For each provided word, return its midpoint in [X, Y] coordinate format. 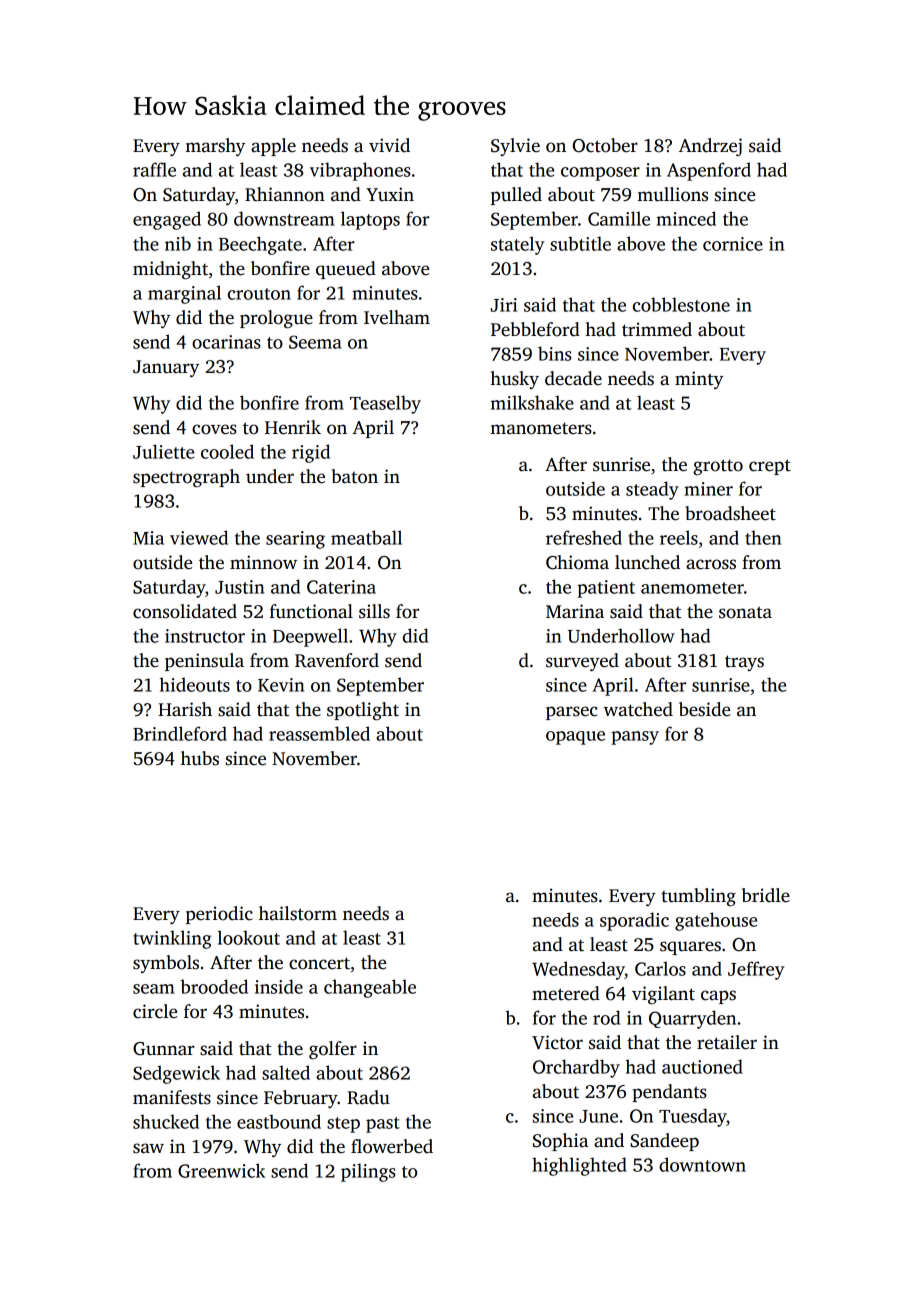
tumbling [698, 897]
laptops [370, 220]
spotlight [363, 711]
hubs [200, 758]
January [166, 368]
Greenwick [221, 1170]
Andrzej [710, 147]
